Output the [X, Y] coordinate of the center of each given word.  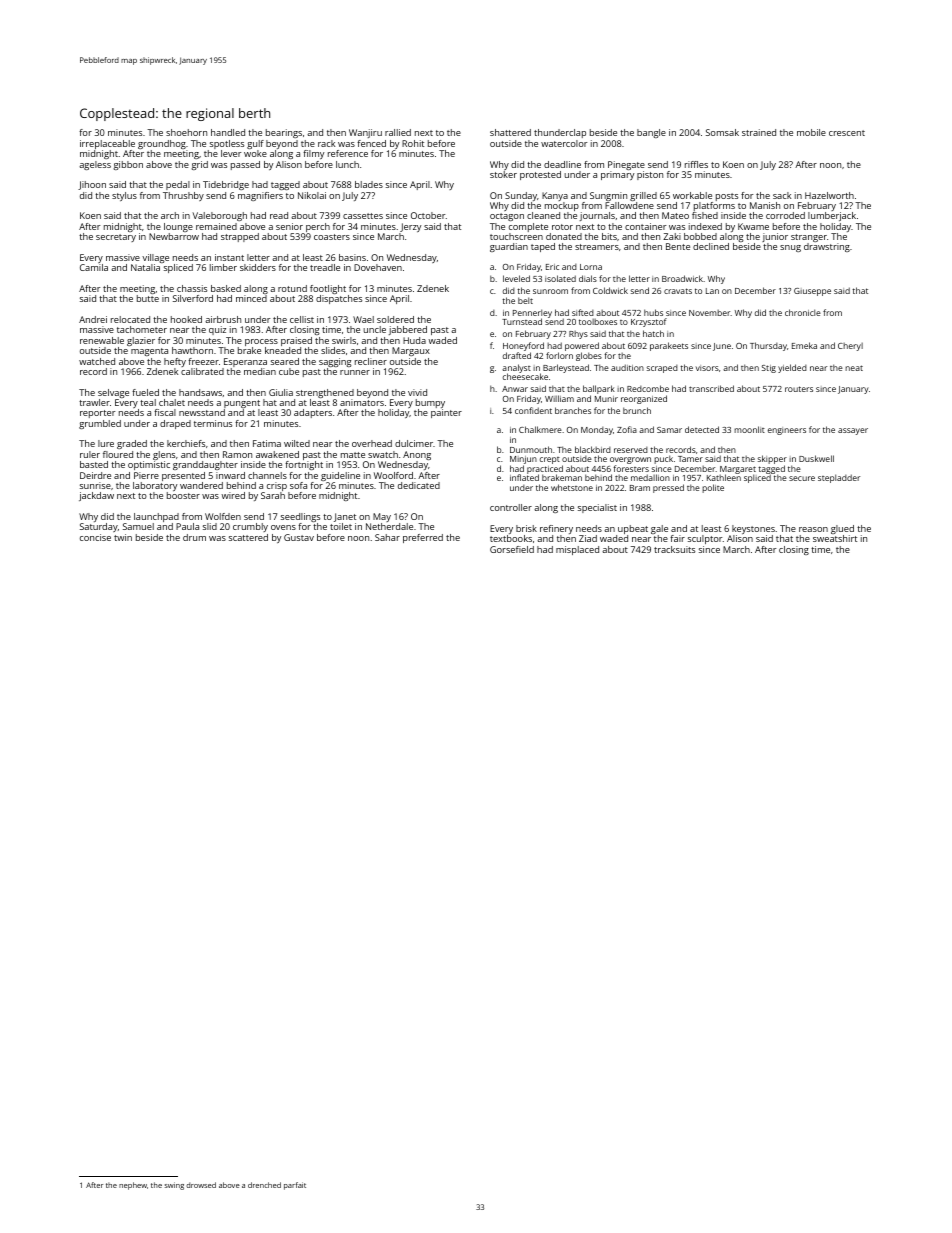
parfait [295, 1186]
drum [194, 537]
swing [174, 1186]
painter [446, 413]
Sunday [521, 196]
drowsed [201, 1185]
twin [123, 537]
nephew [133, 1186]
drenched [264, 1185]
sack [782, 195]
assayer [853, 431]
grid [199, 165]
